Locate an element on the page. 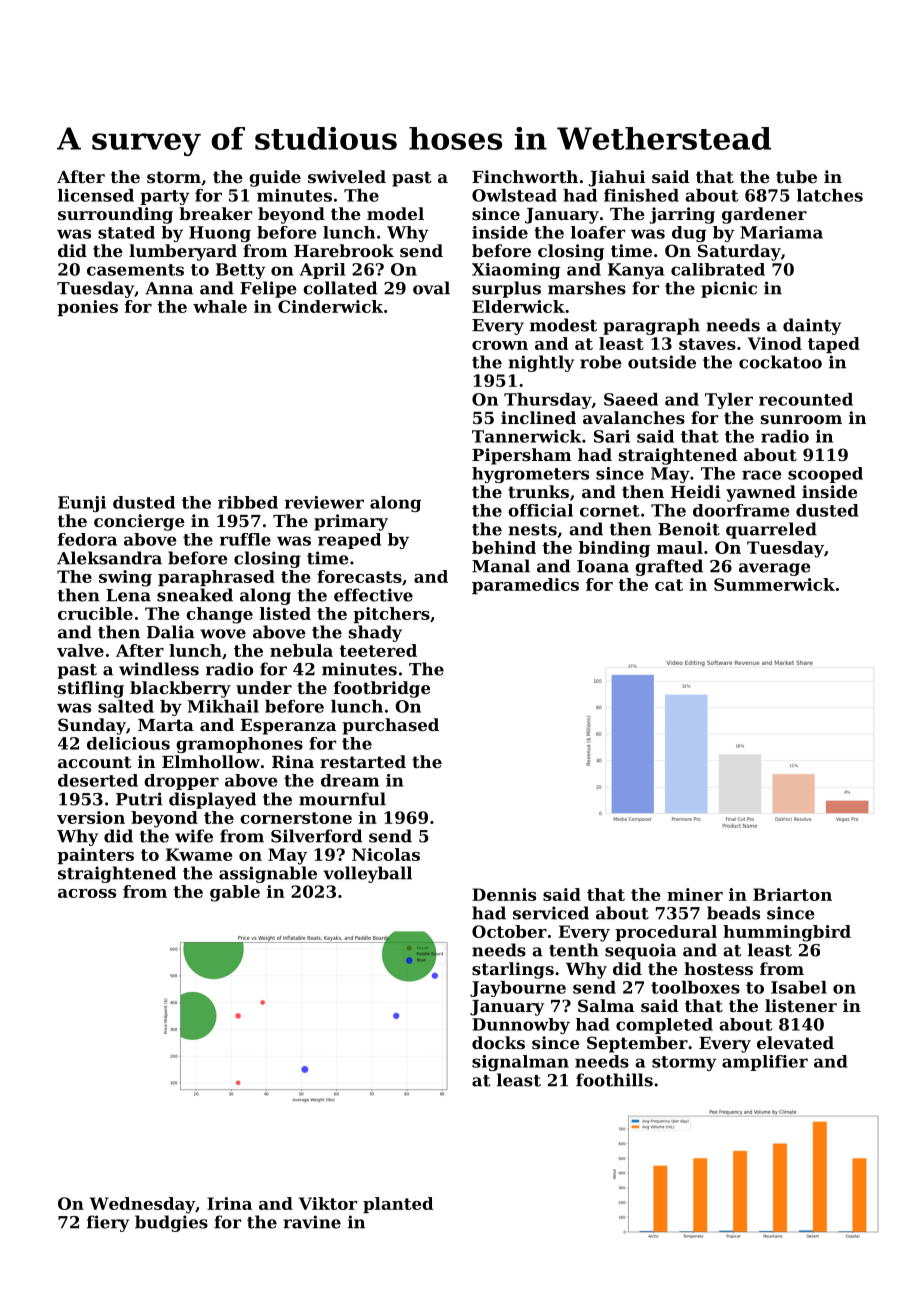 This image has width=924, height=1308. gramophones is located at coordinates (239, 745).
